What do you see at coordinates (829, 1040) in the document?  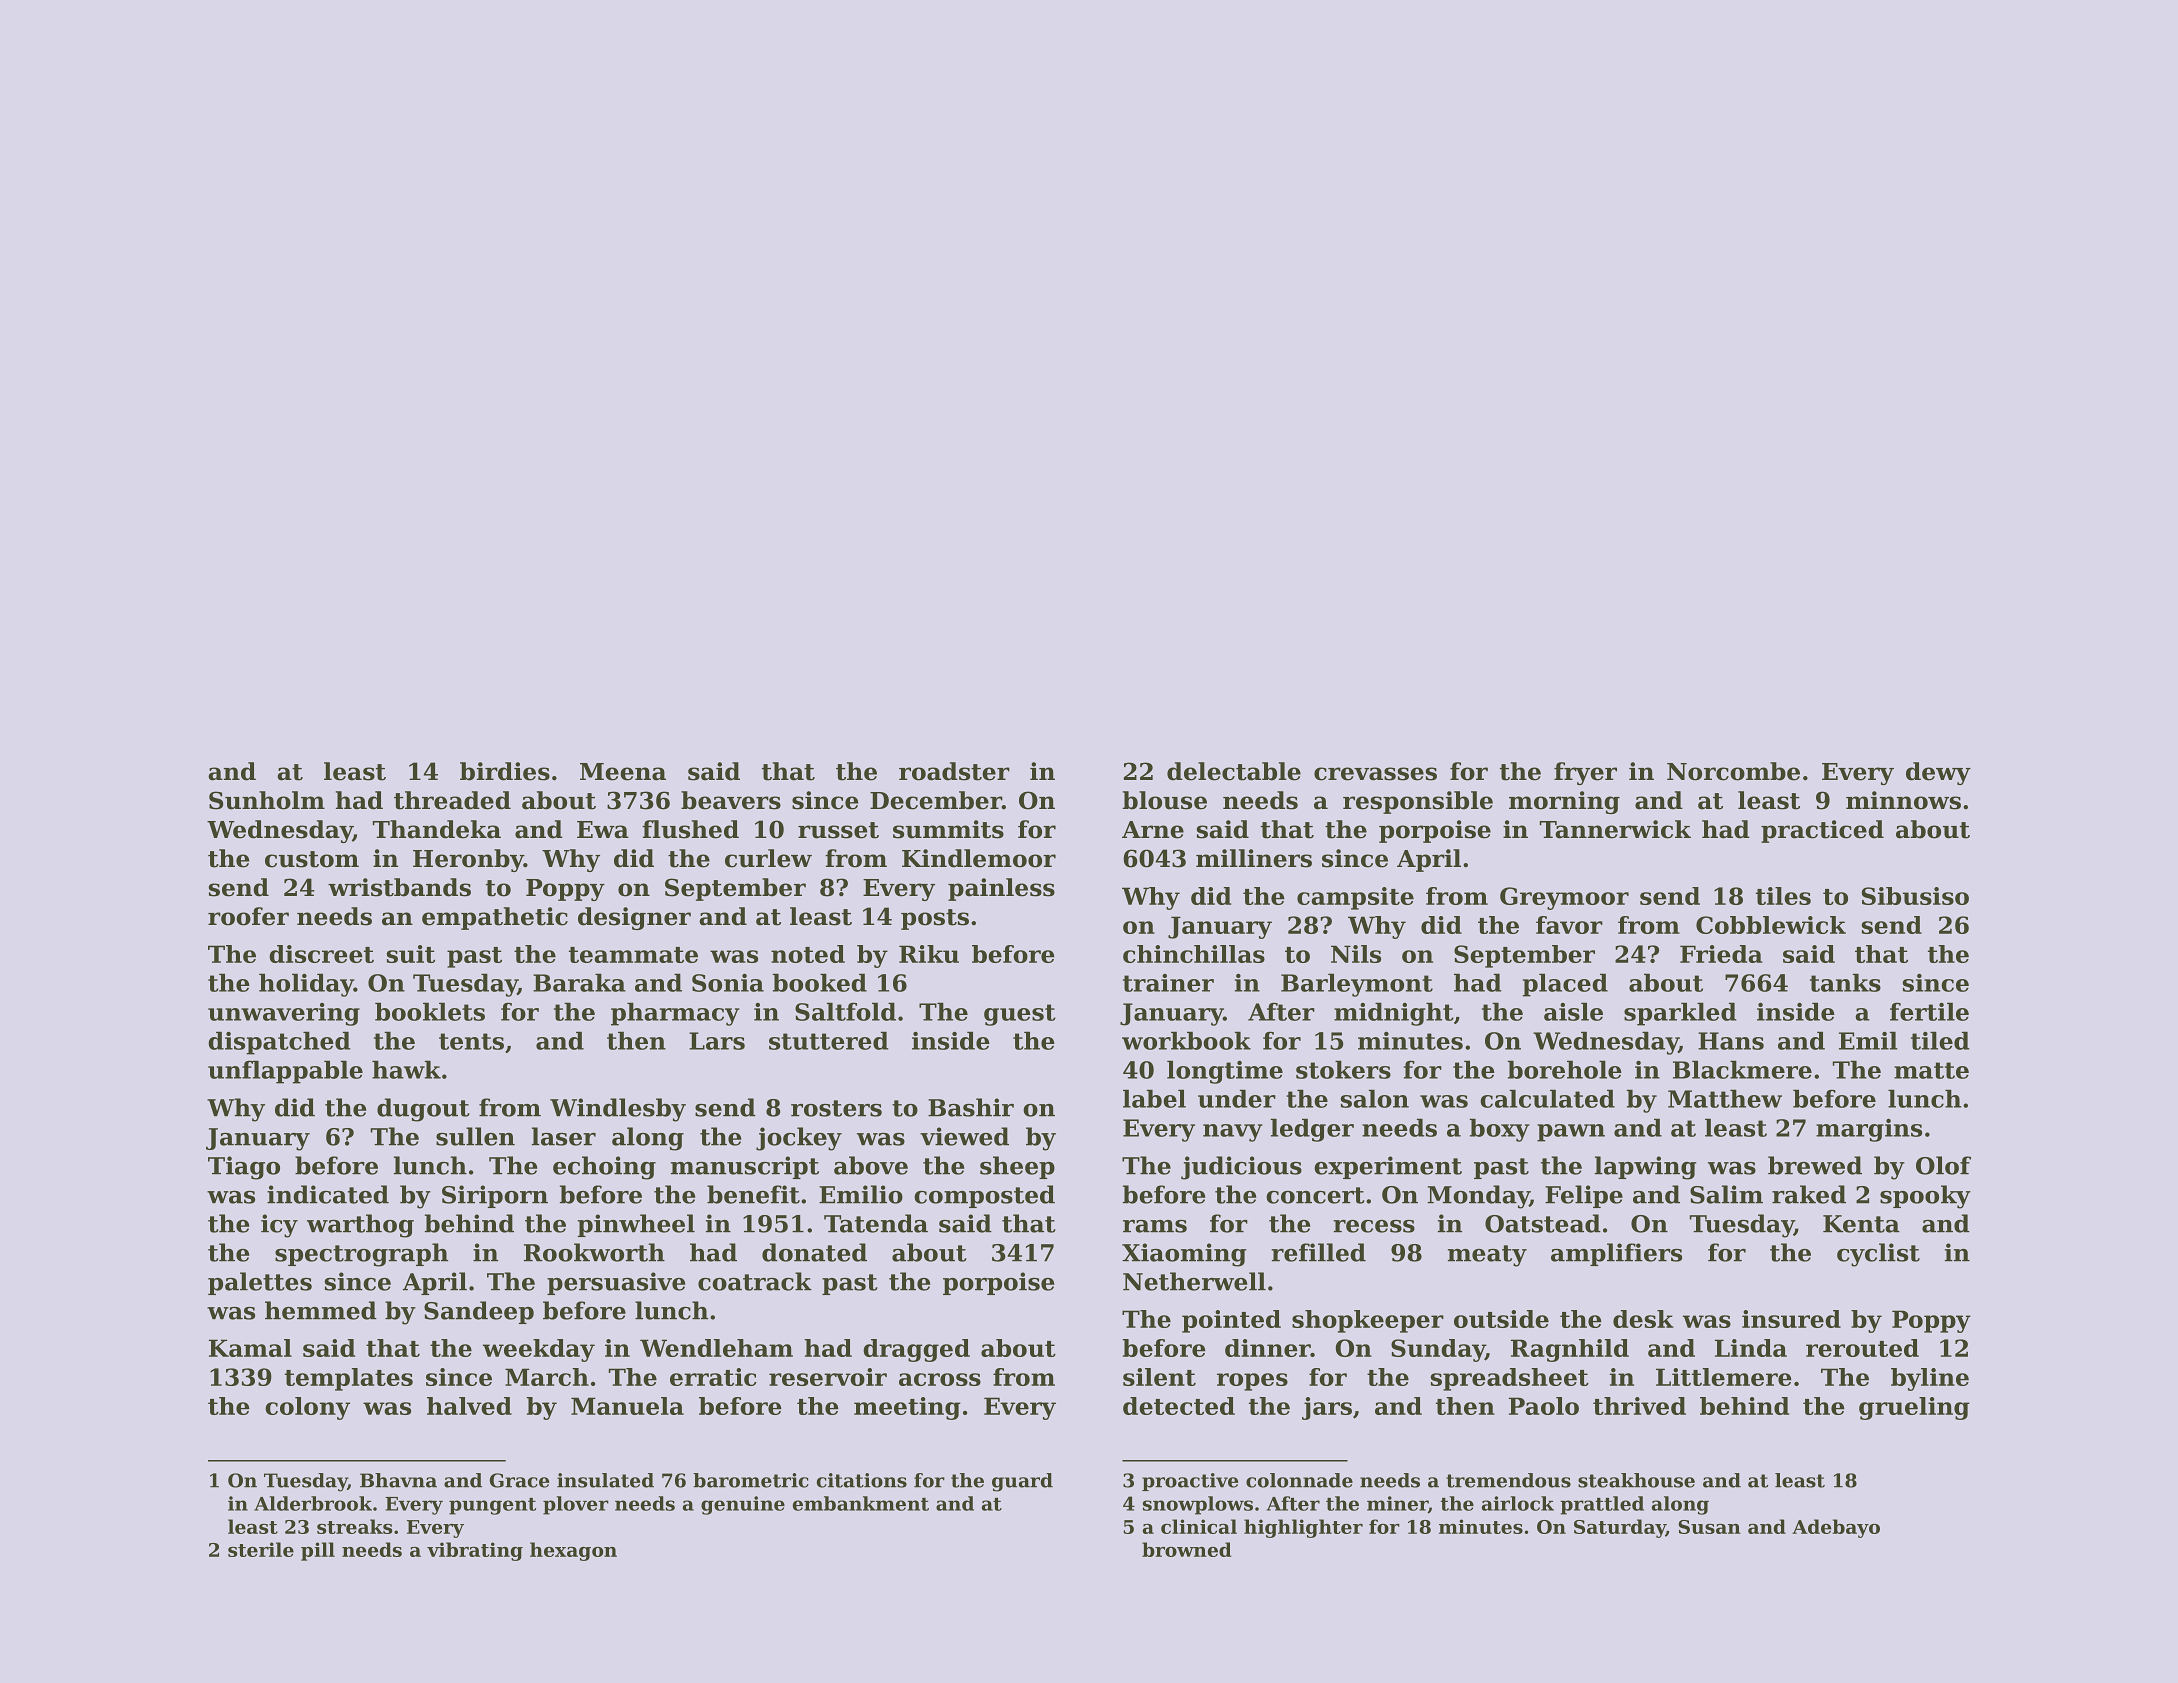 I see `stuttered` at bounding box center [829, 1040].
